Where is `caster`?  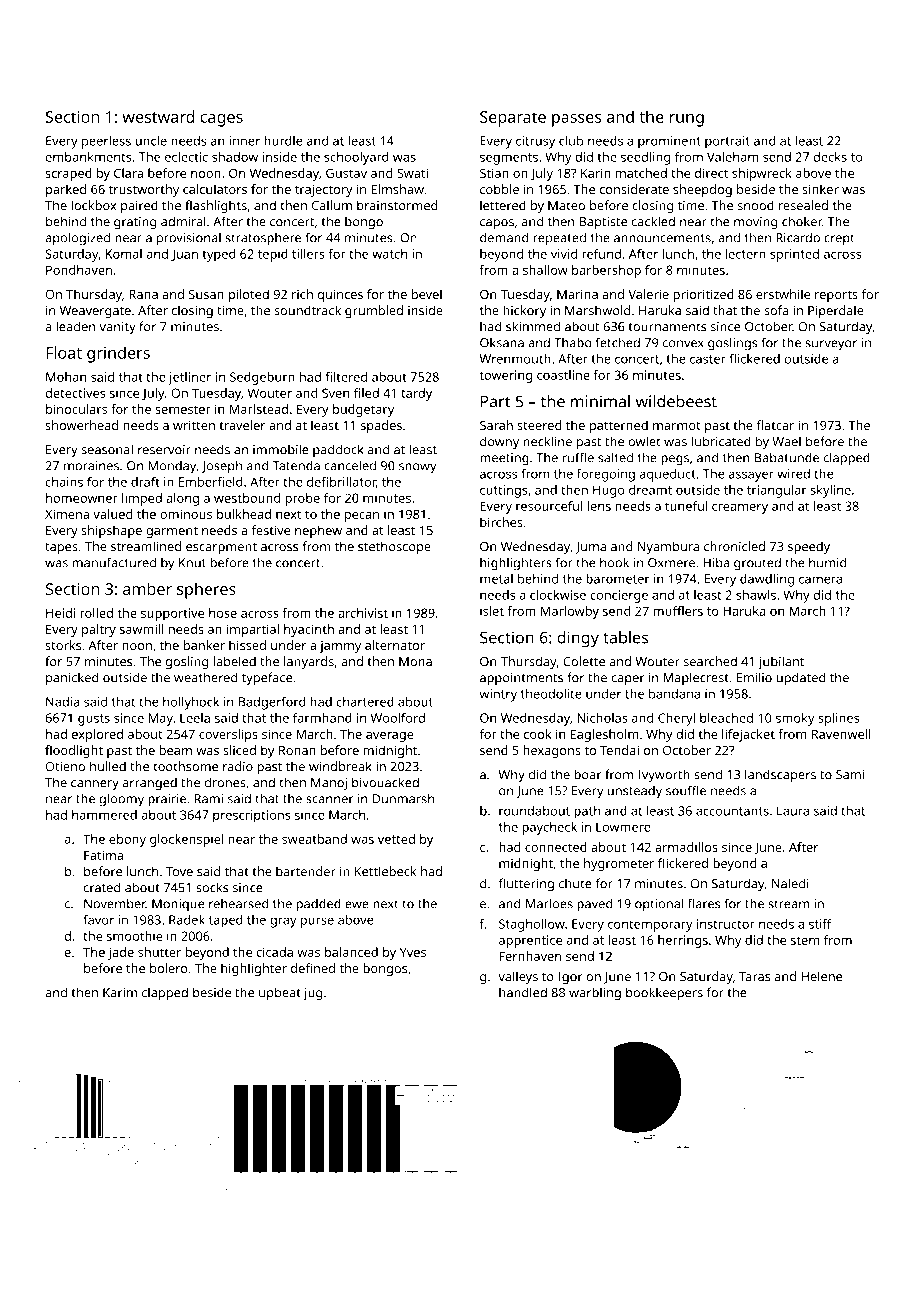 caster is located at coordinates (708, 359).
